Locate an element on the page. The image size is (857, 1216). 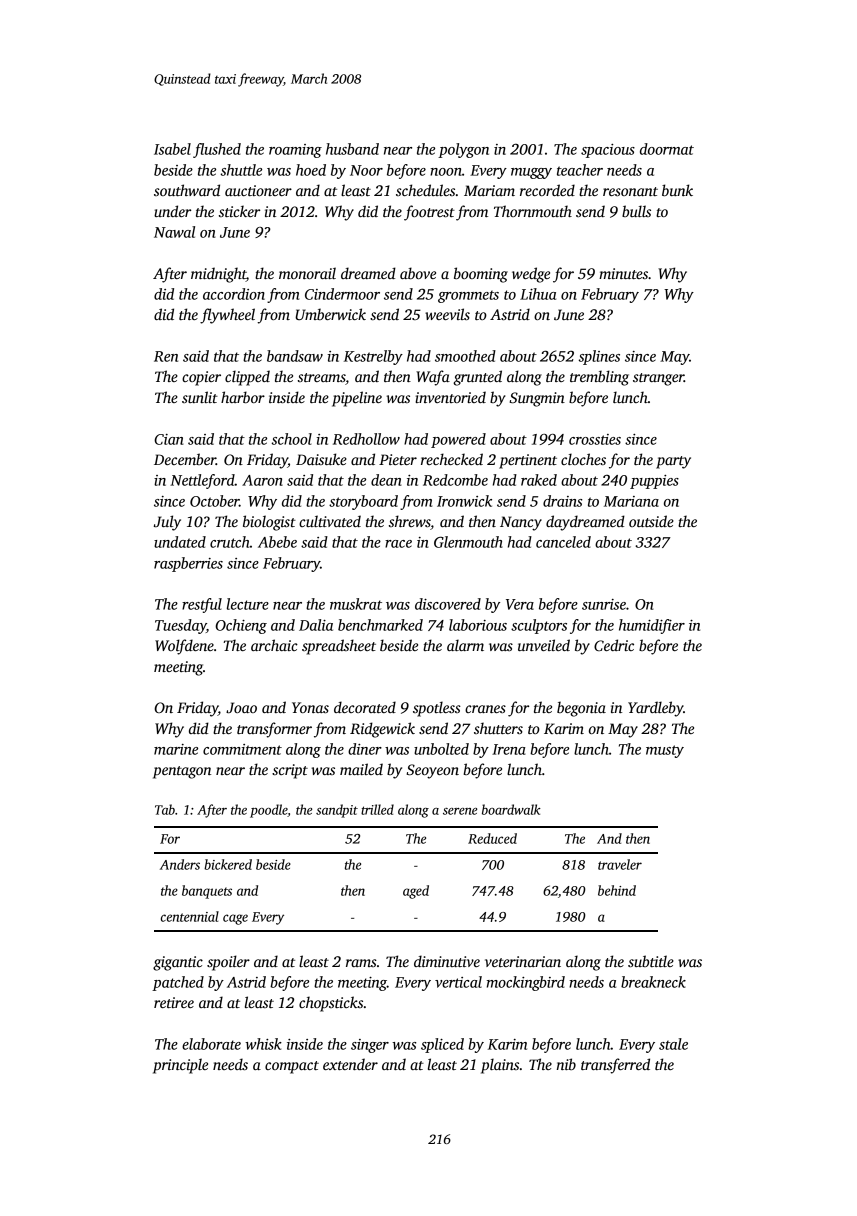
elaborate is located at coordinates (211, 1044).
